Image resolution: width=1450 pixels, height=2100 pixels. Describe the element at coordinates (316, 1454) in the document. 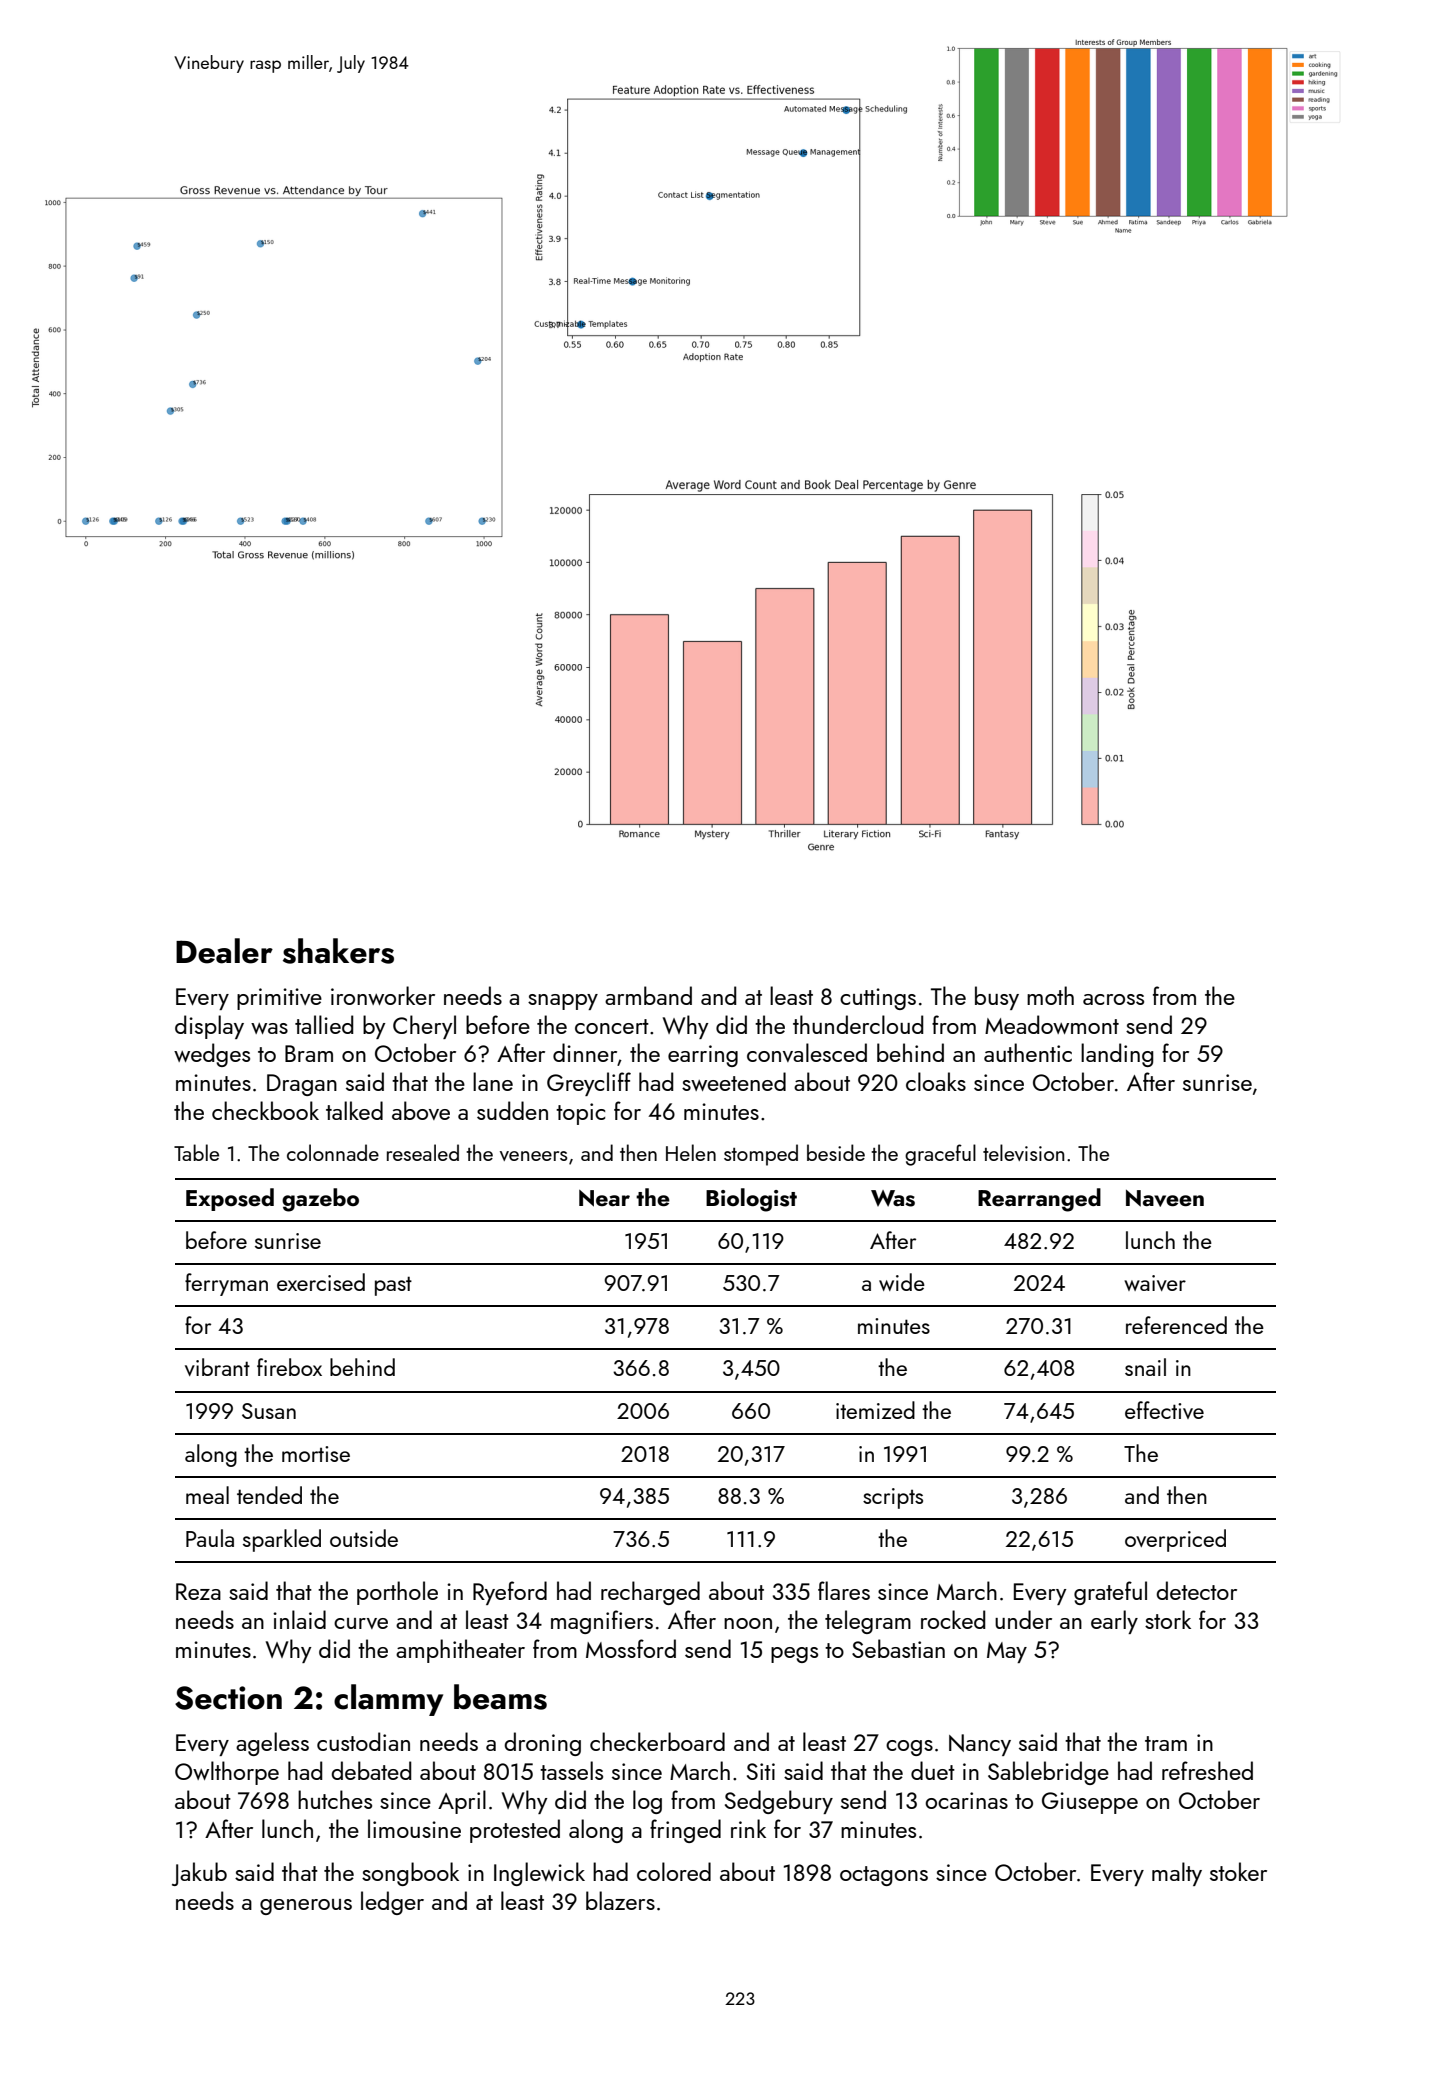

I see `mortise` at that location.
